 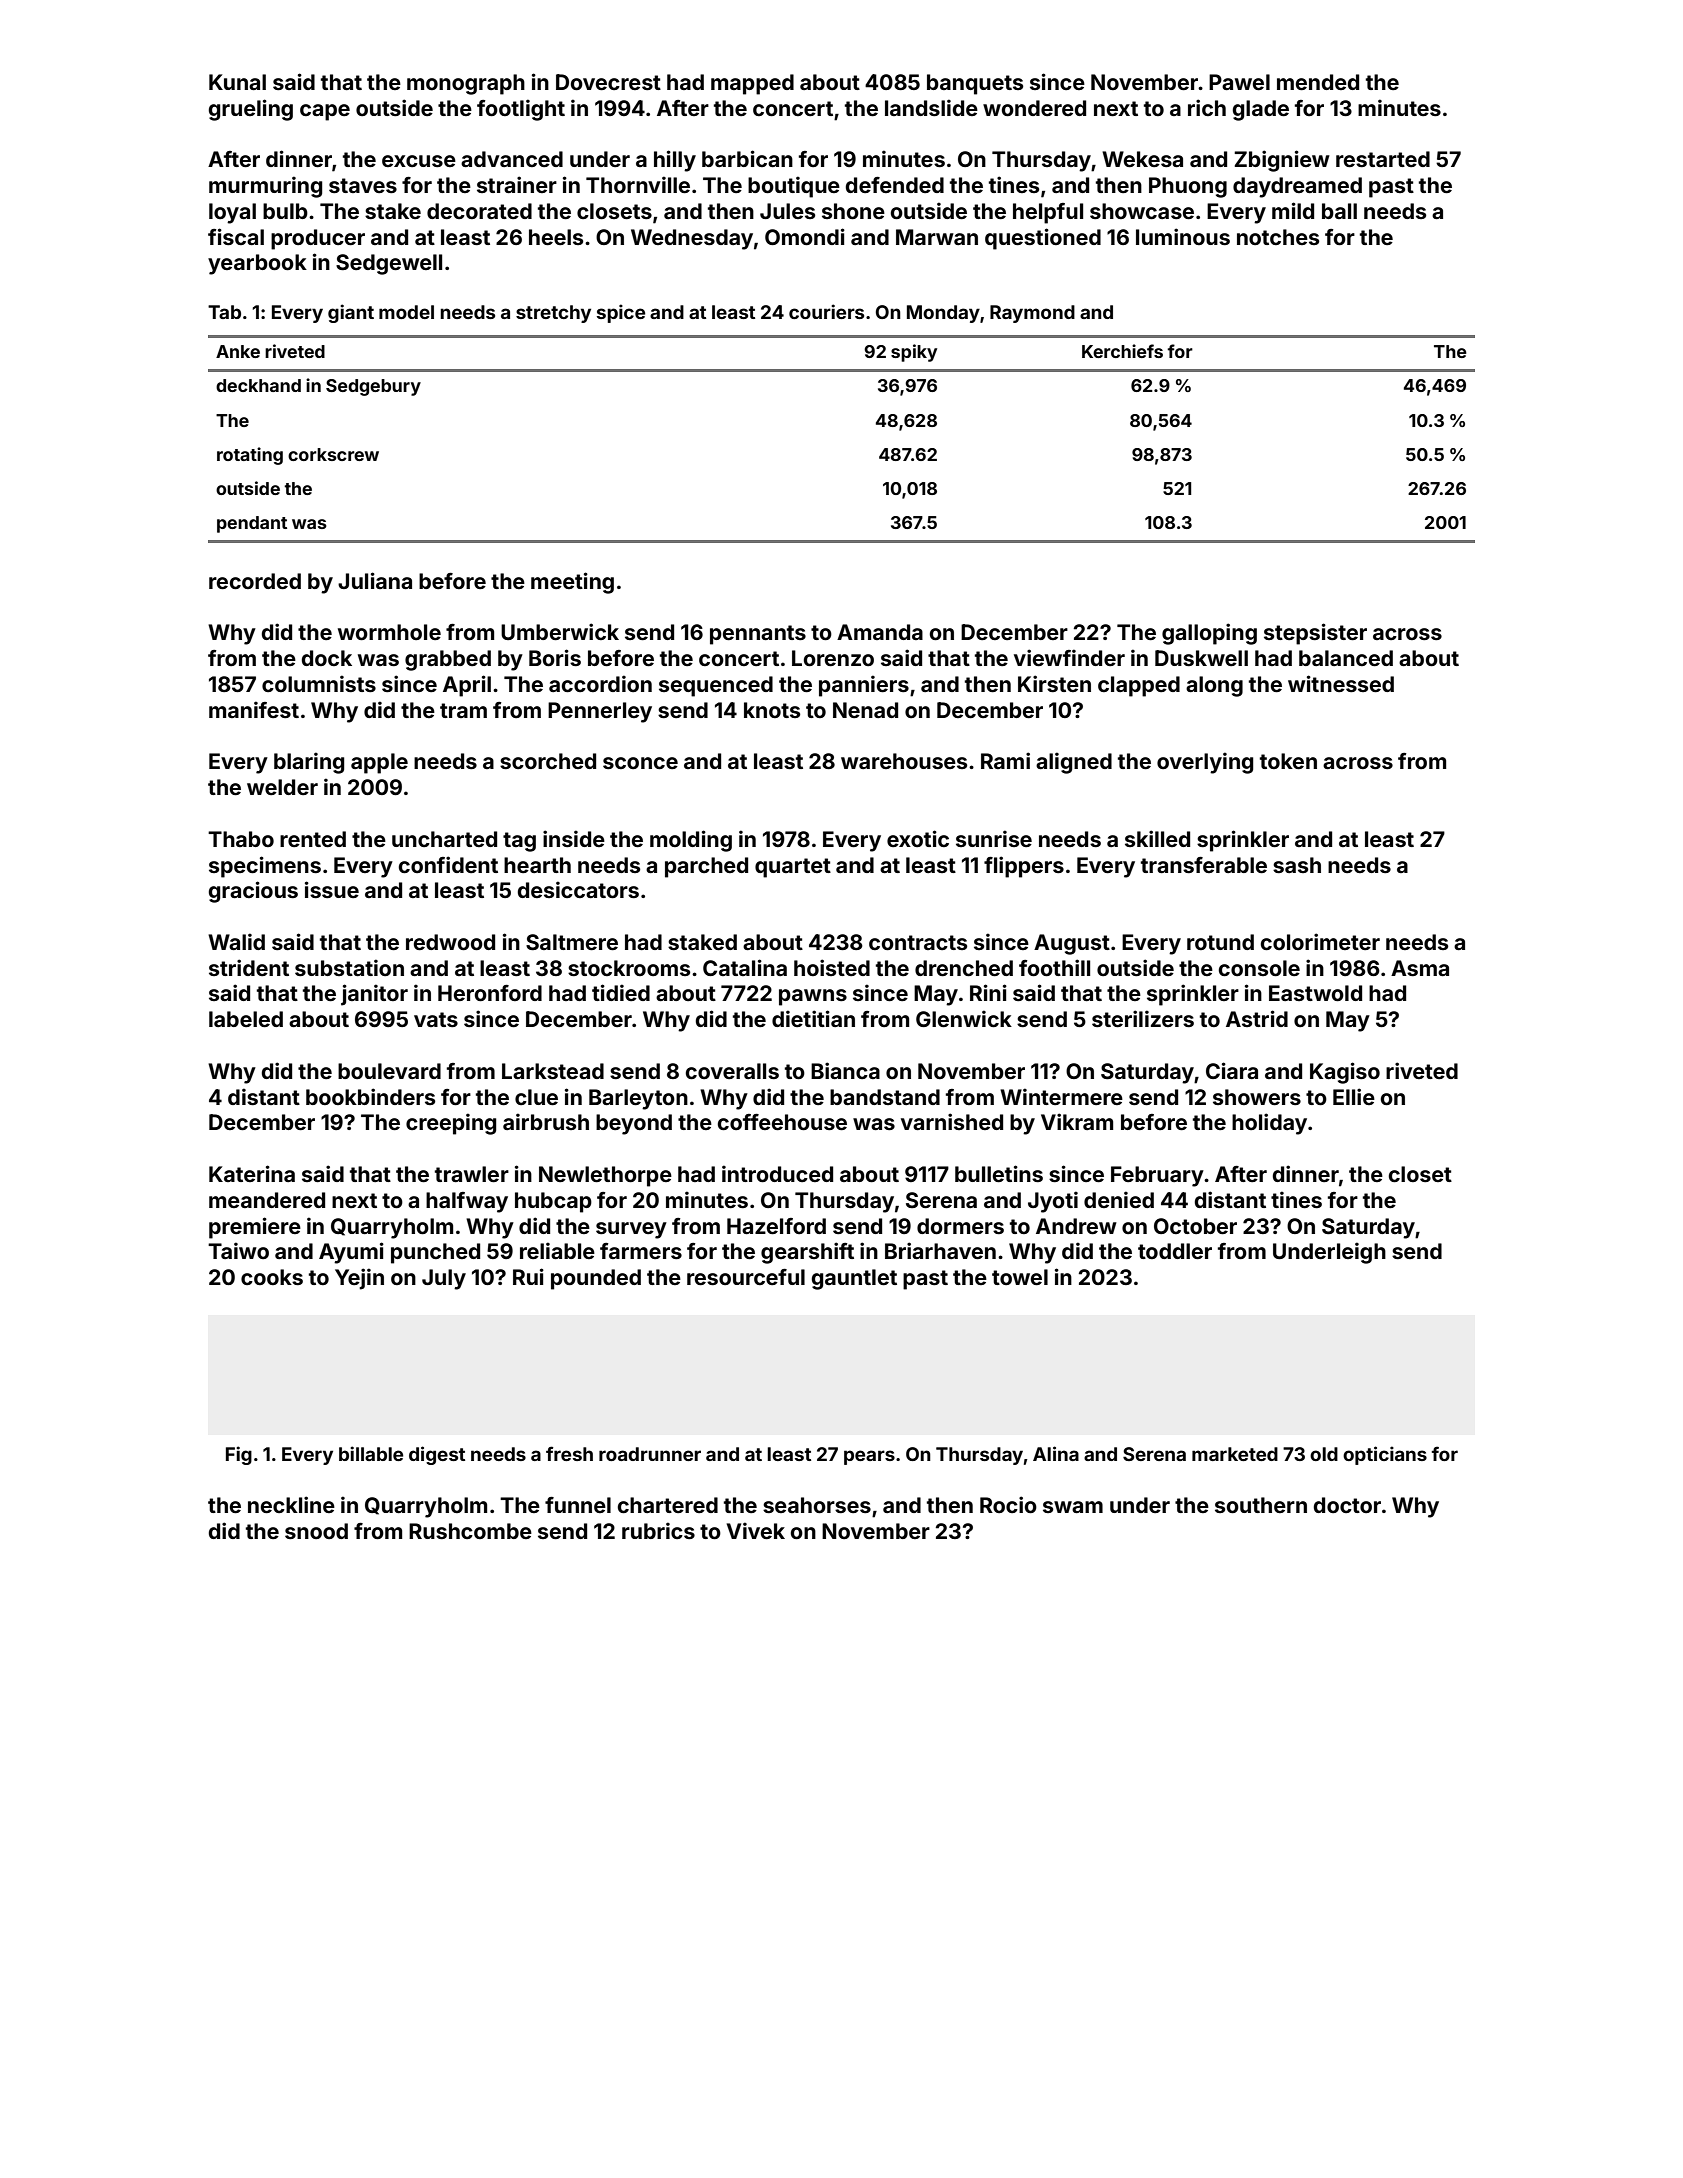 What do you see at coordinates (470, 1531) in the document?
I see `Rushcombe` at bounding box center [470, 1531].
